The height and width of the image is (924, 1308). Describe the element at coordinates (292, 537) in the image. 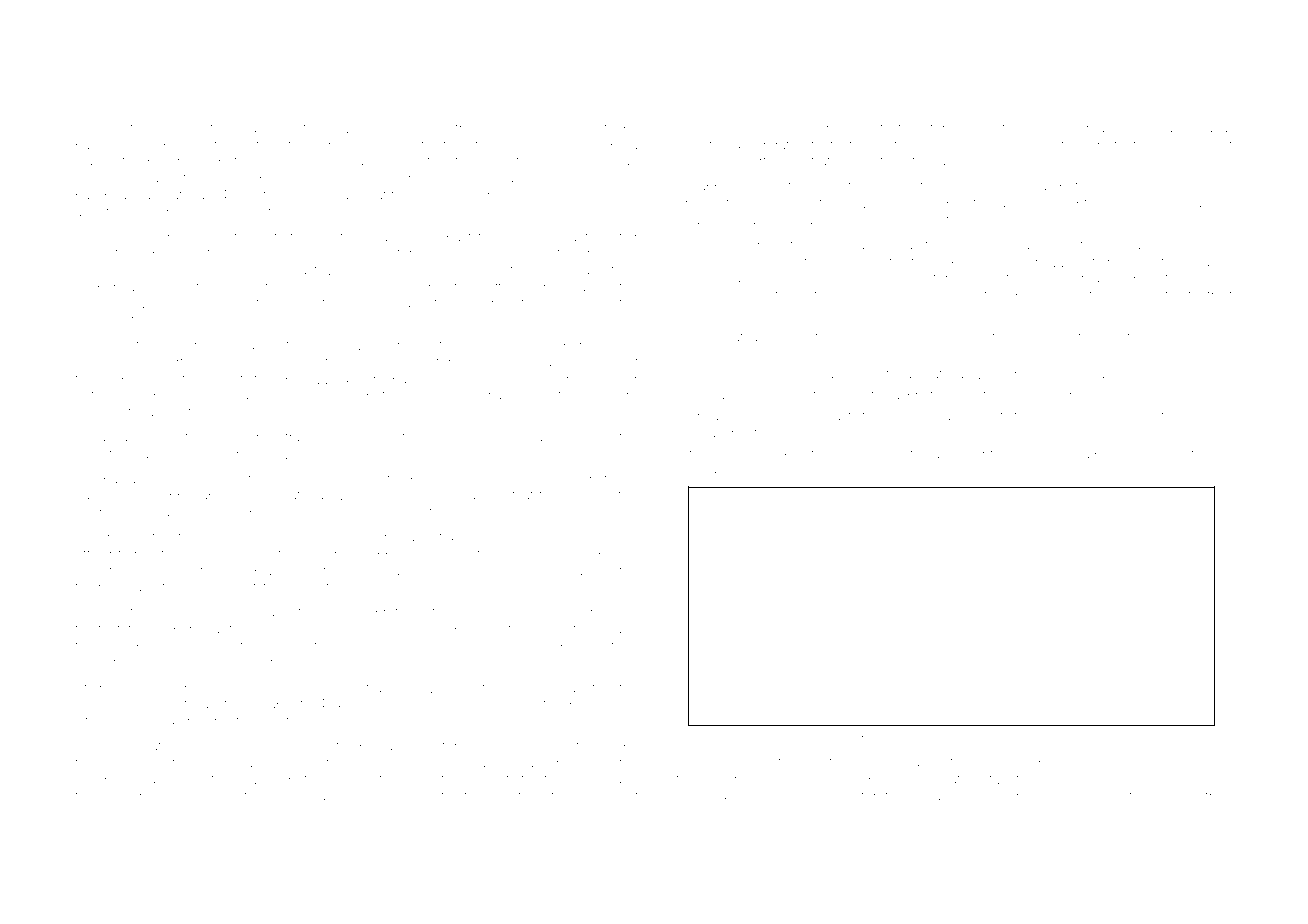

I see `Dovecombe` at that location.
